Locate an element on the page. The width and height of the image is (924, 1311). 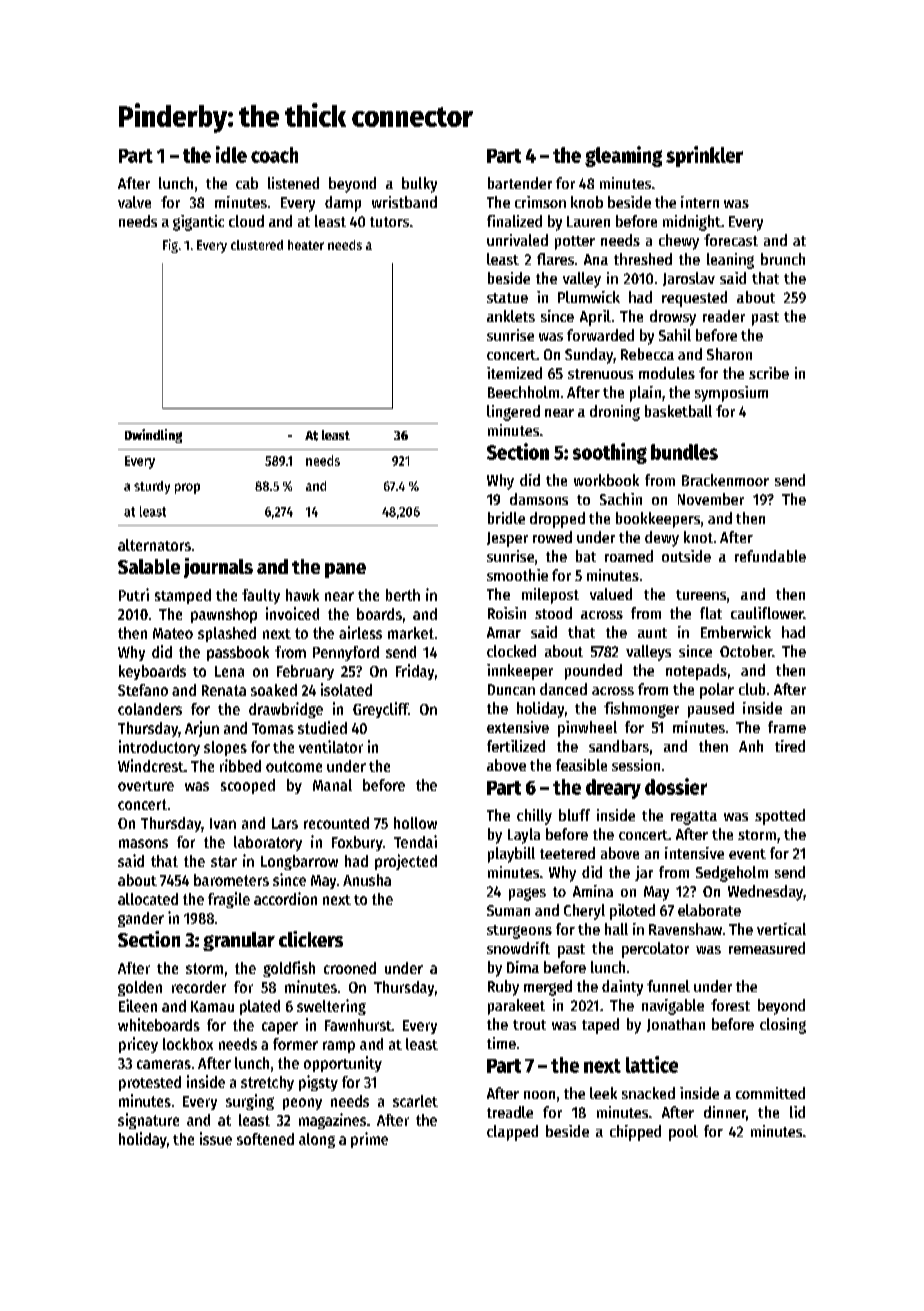
valve is located at coordinates (134, 202).
